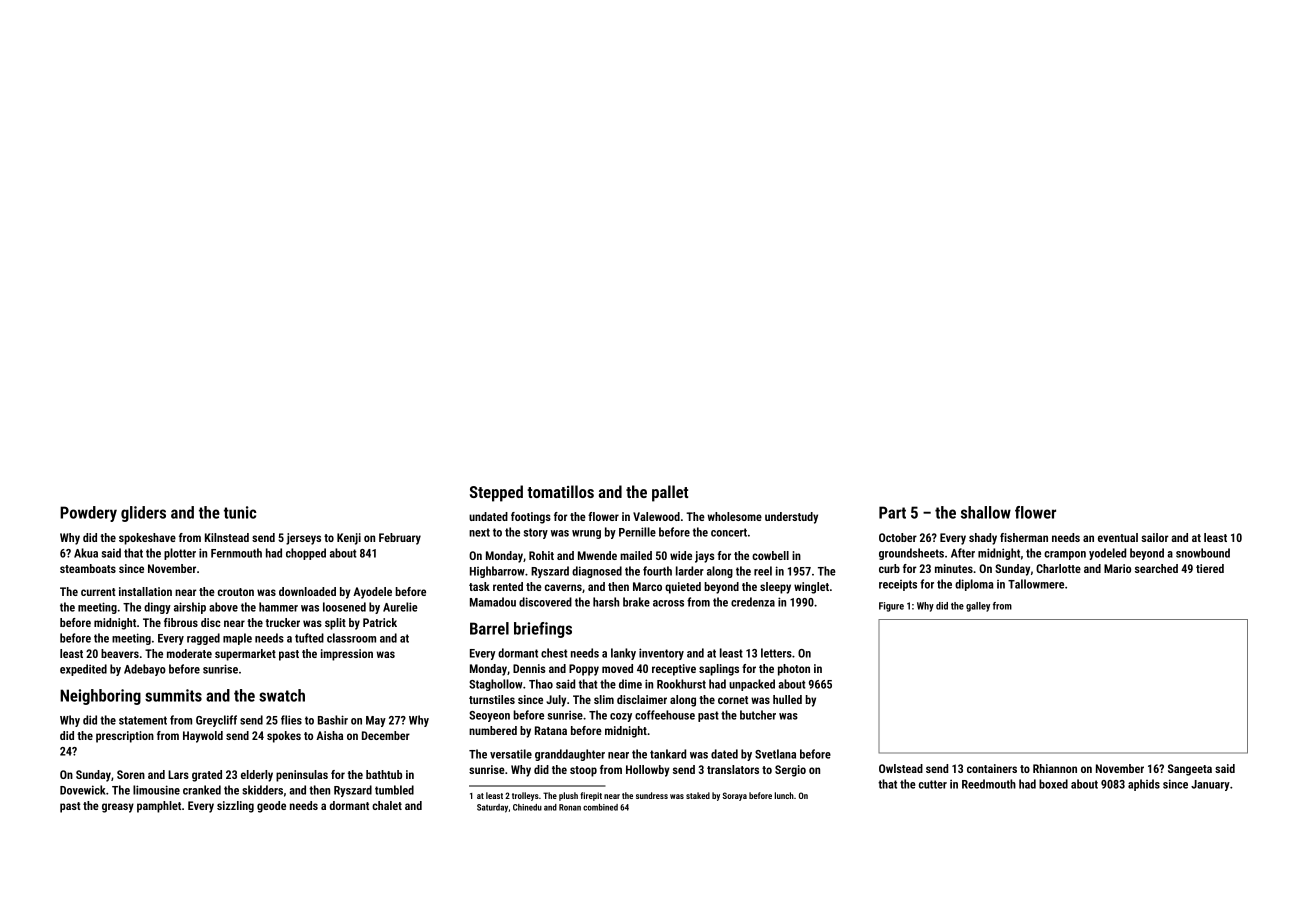 This page has width=1308, height=924. Describe the element at coordinates (493, 602) in the page. I see `Mamadou` at that location.
